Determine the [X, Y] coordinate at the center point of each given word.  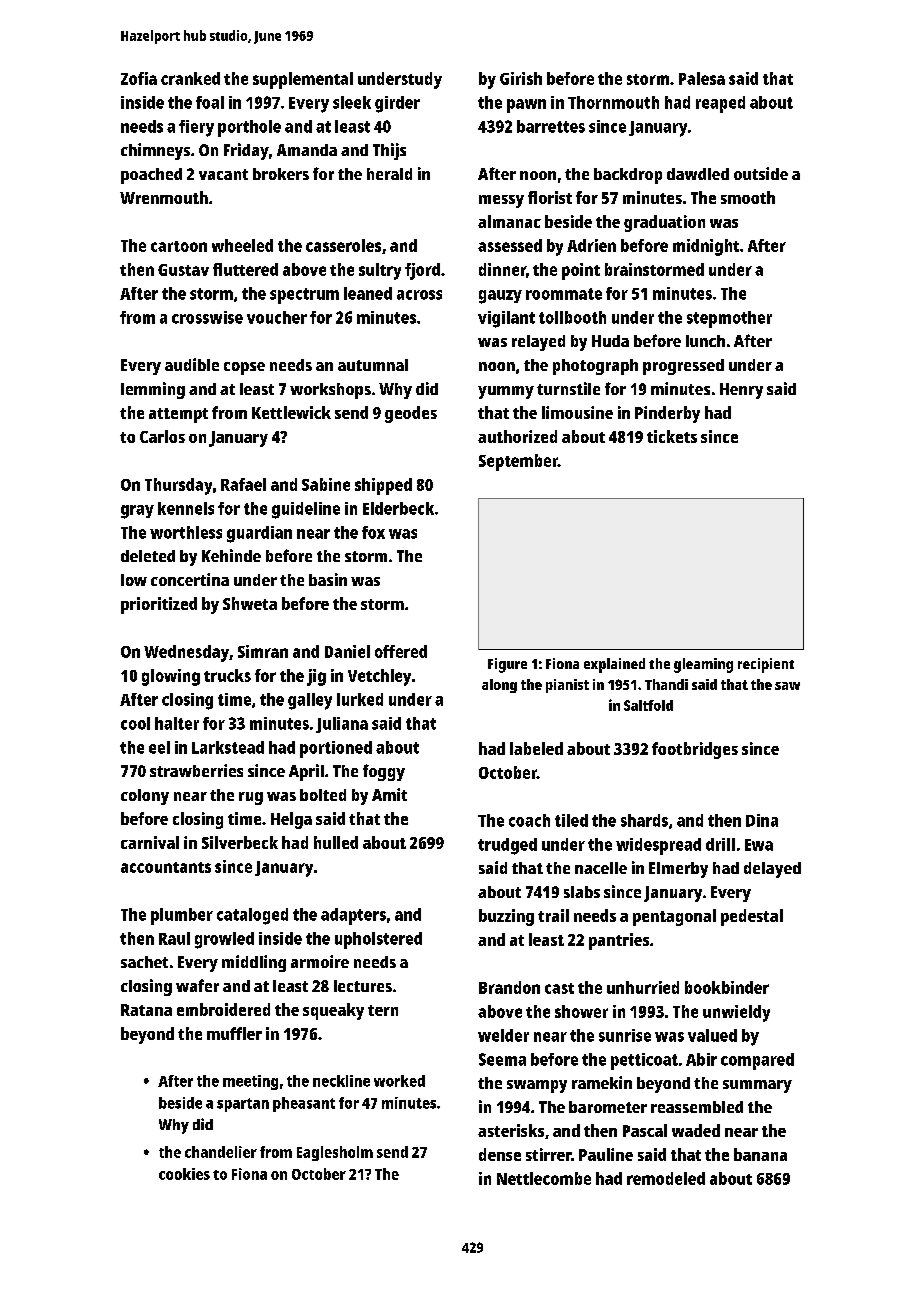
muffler [234, 1033]
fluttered [245, 269]
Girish [521, 78]
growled [224, 940]
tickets [672, 436]
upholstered [378, 940]
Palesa [702, 78]
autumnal [373, 365]
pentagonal [674, 917]
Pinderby [667, 414]
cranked [190, 78]
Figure [507, 665]
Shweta [250, 603]
